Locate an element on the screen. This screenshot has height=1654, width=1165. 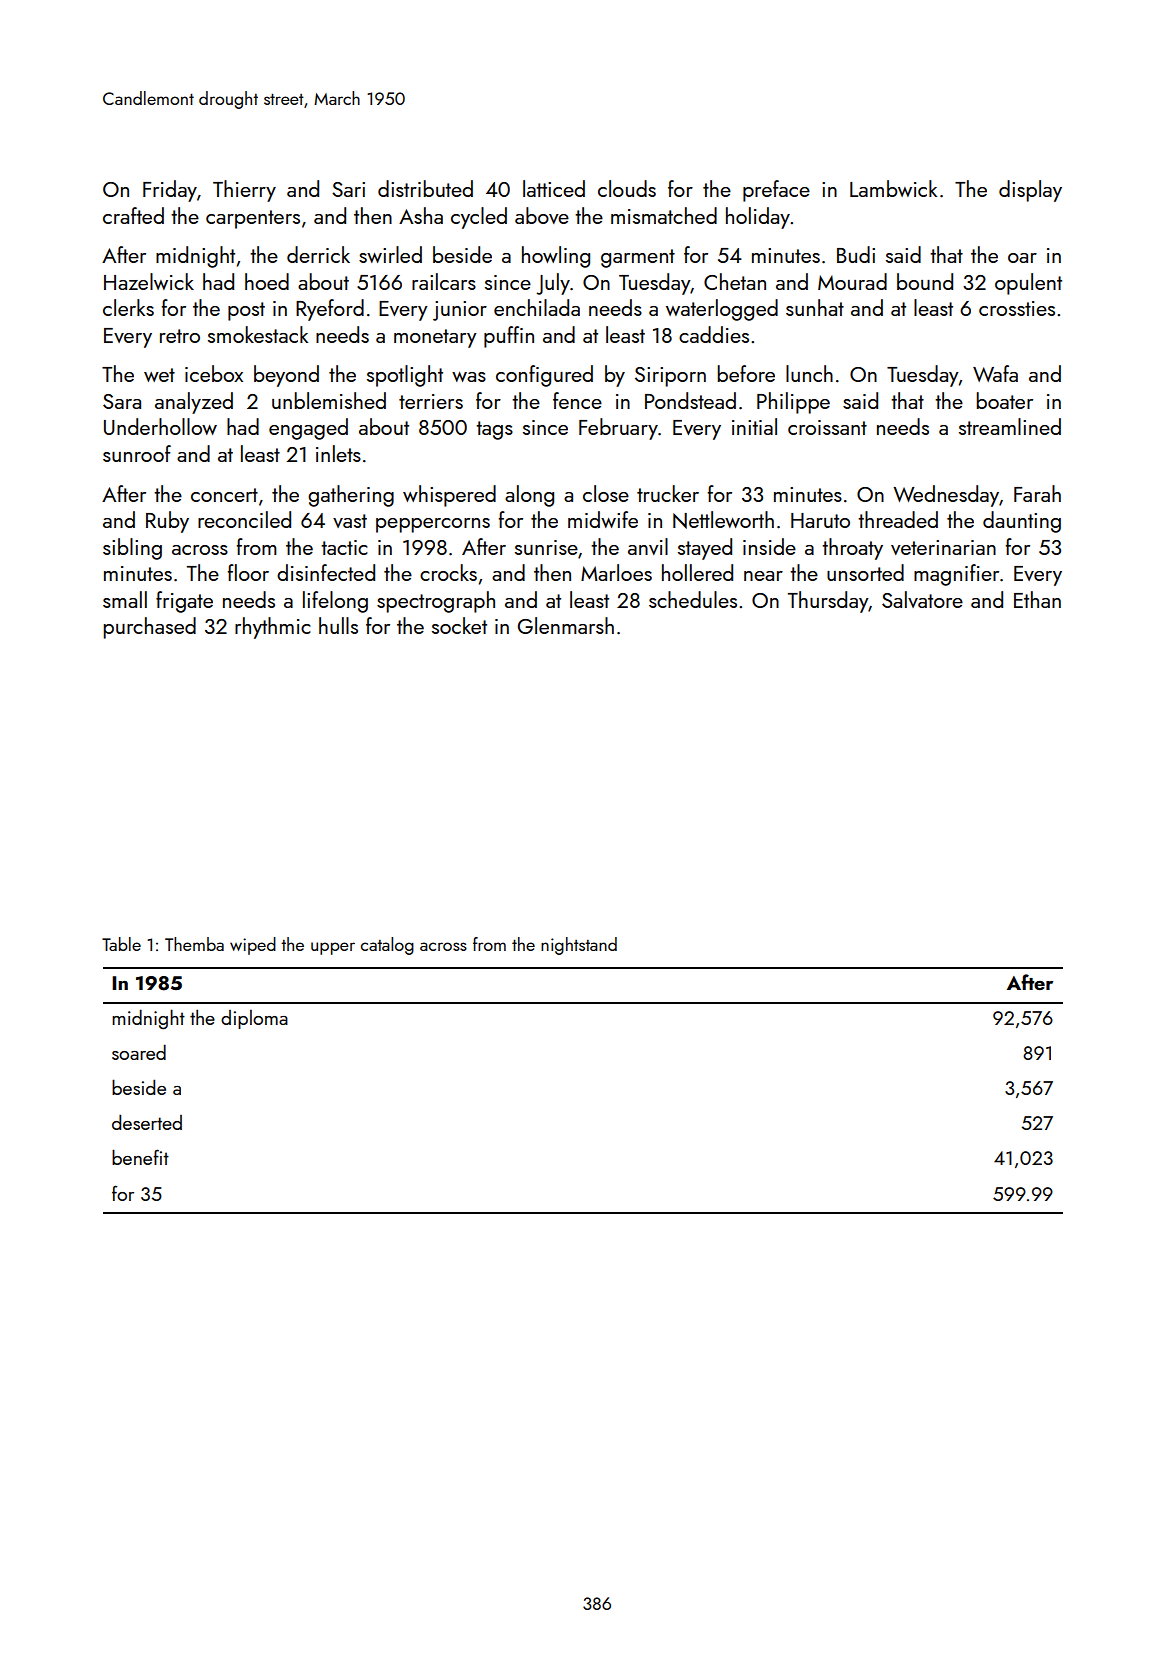
diploma is located at coordinates (254, 1019).
